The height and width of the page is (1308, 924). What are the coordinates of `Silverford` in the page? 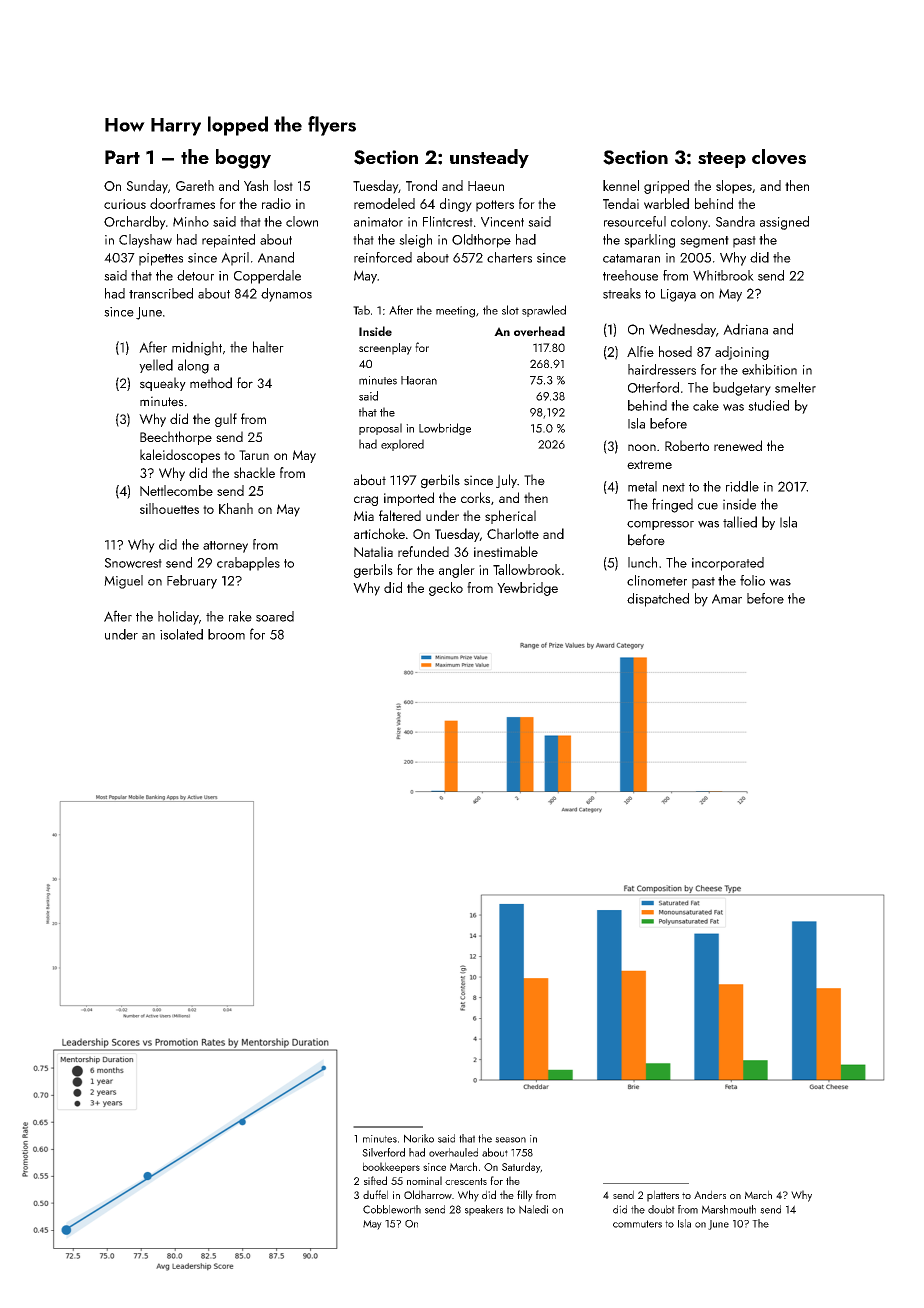 It's located at (383, 1152).
